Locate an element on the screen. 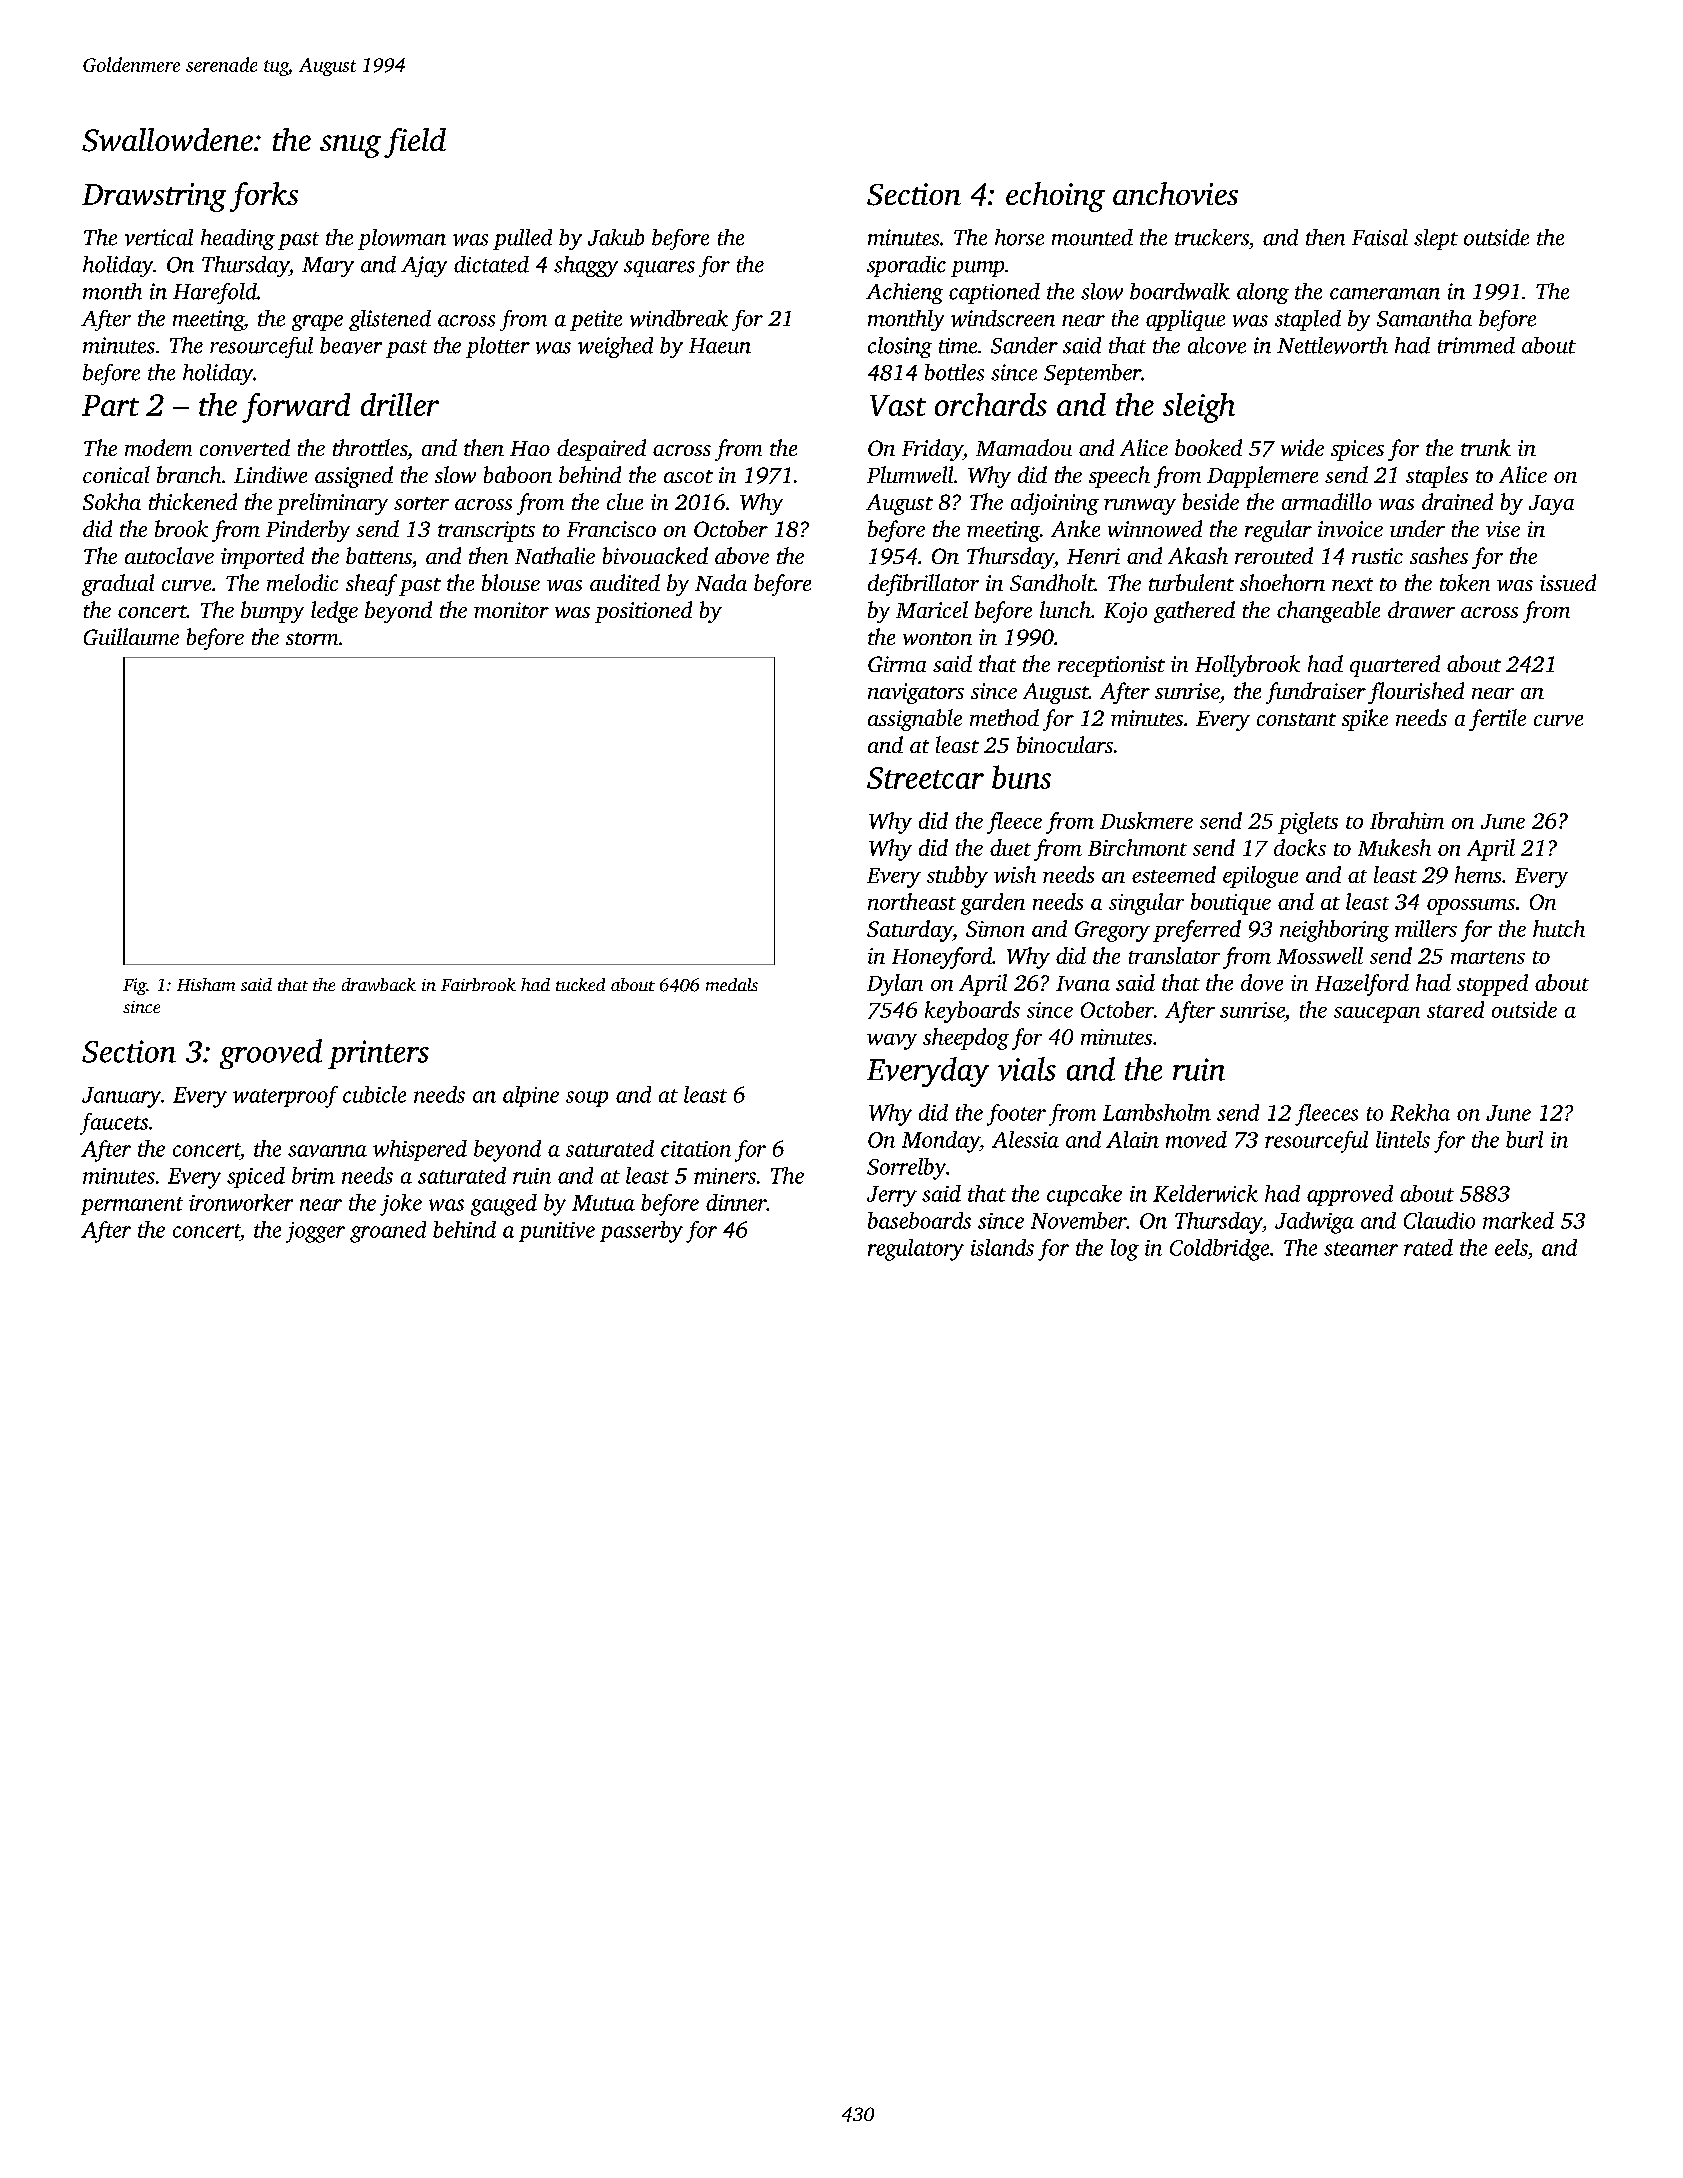 The height and width of the screenshot is (2178, 1683). Guillaume is located at coordinates (131, 636).
